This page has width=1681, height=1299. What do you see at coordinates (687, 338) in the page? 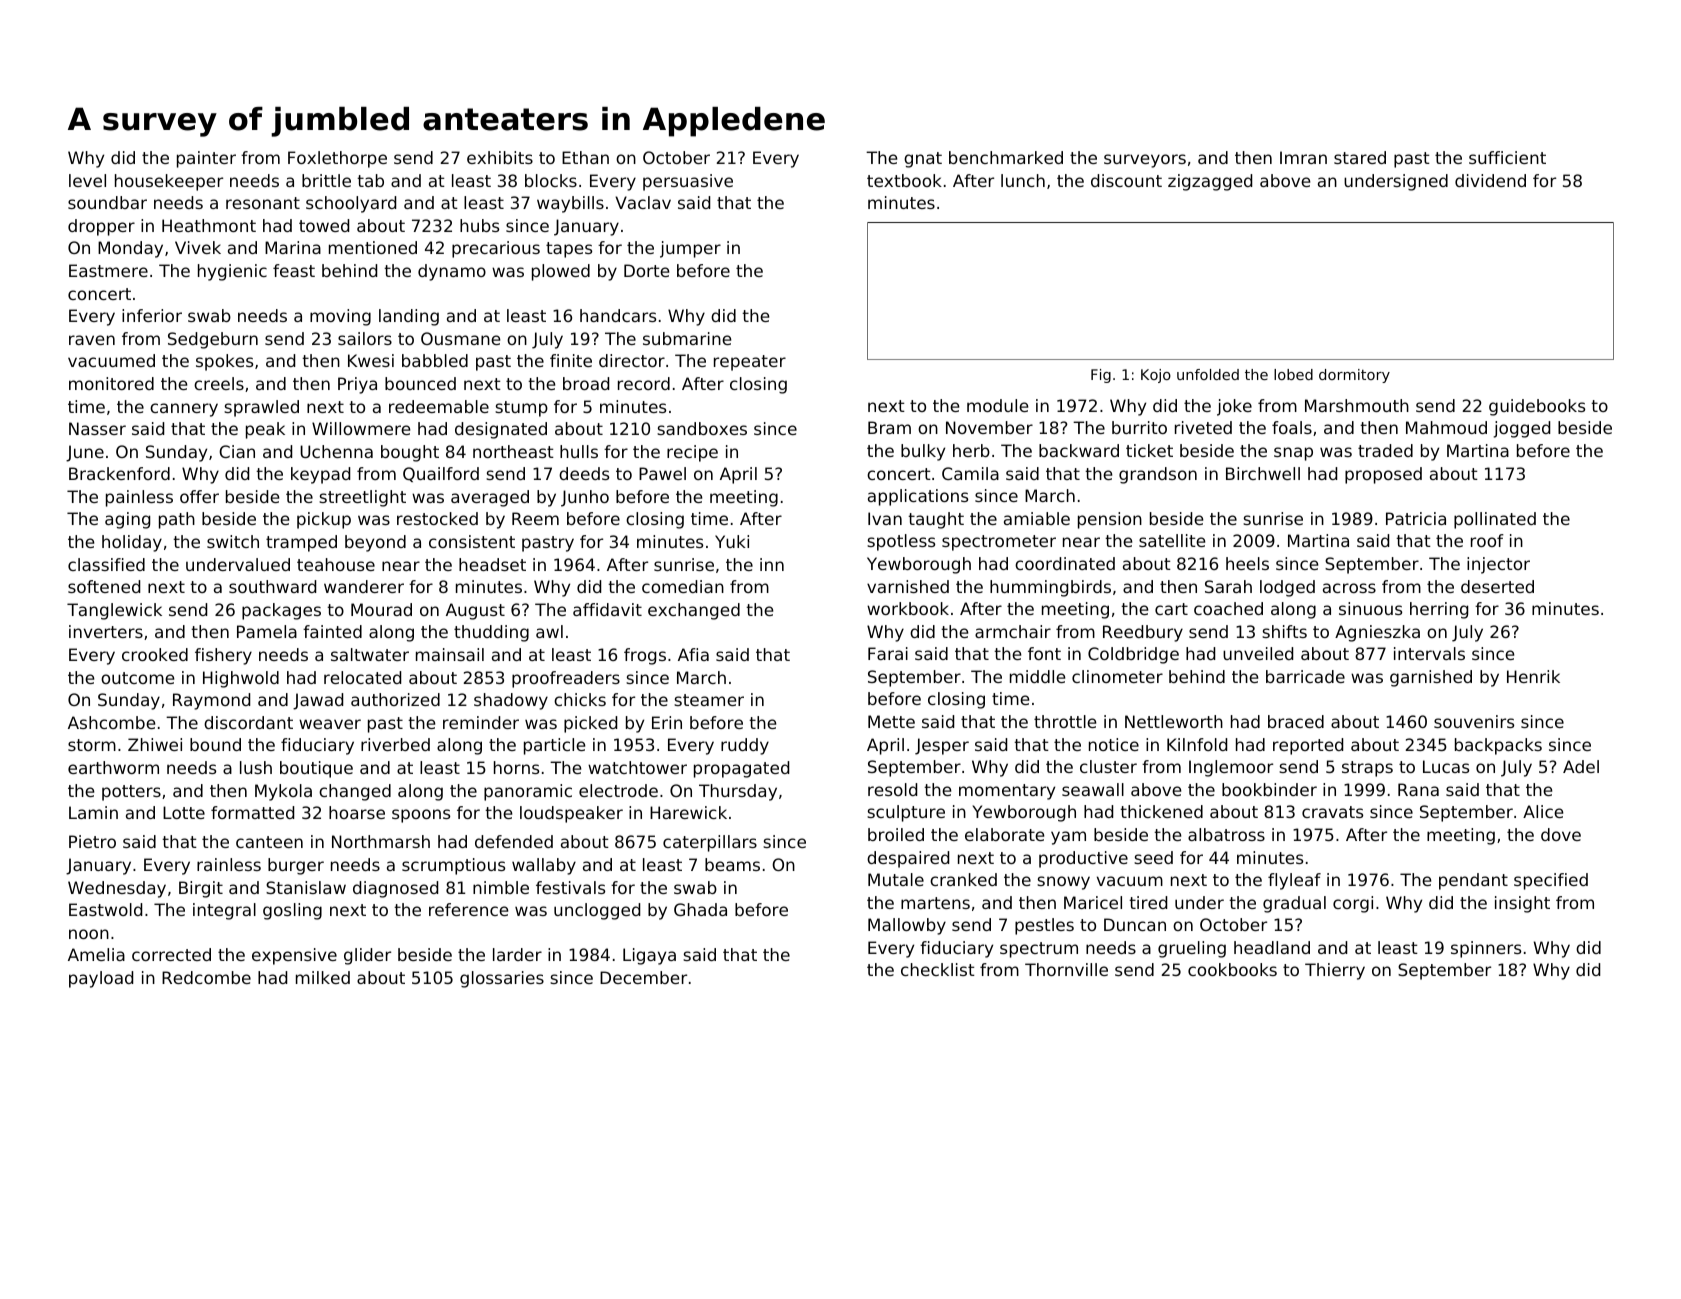
I see `submarine` at bounding box center [687, 338].
